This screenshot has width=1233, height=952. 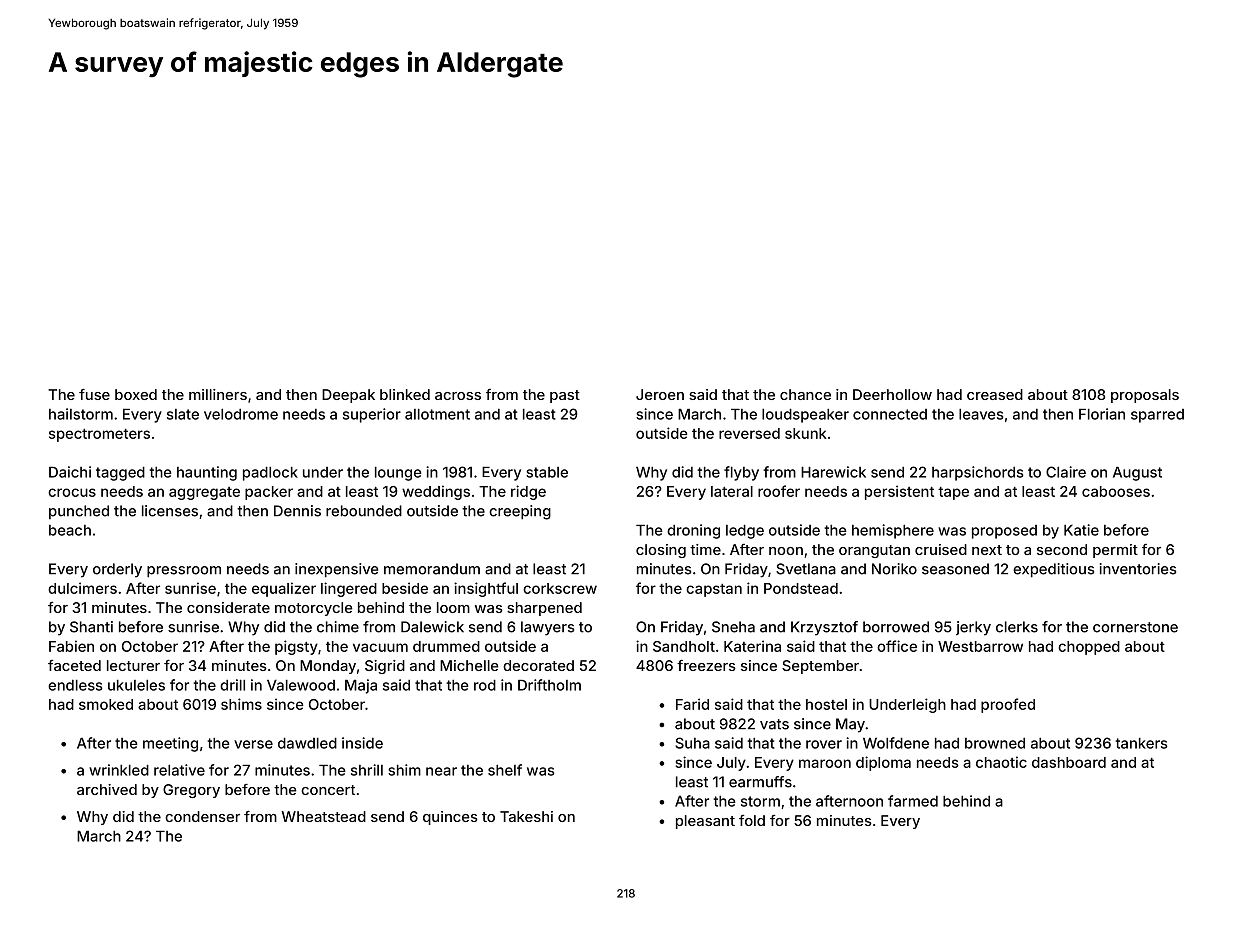 I want to click on lounge, so click(x=398, y=473).
